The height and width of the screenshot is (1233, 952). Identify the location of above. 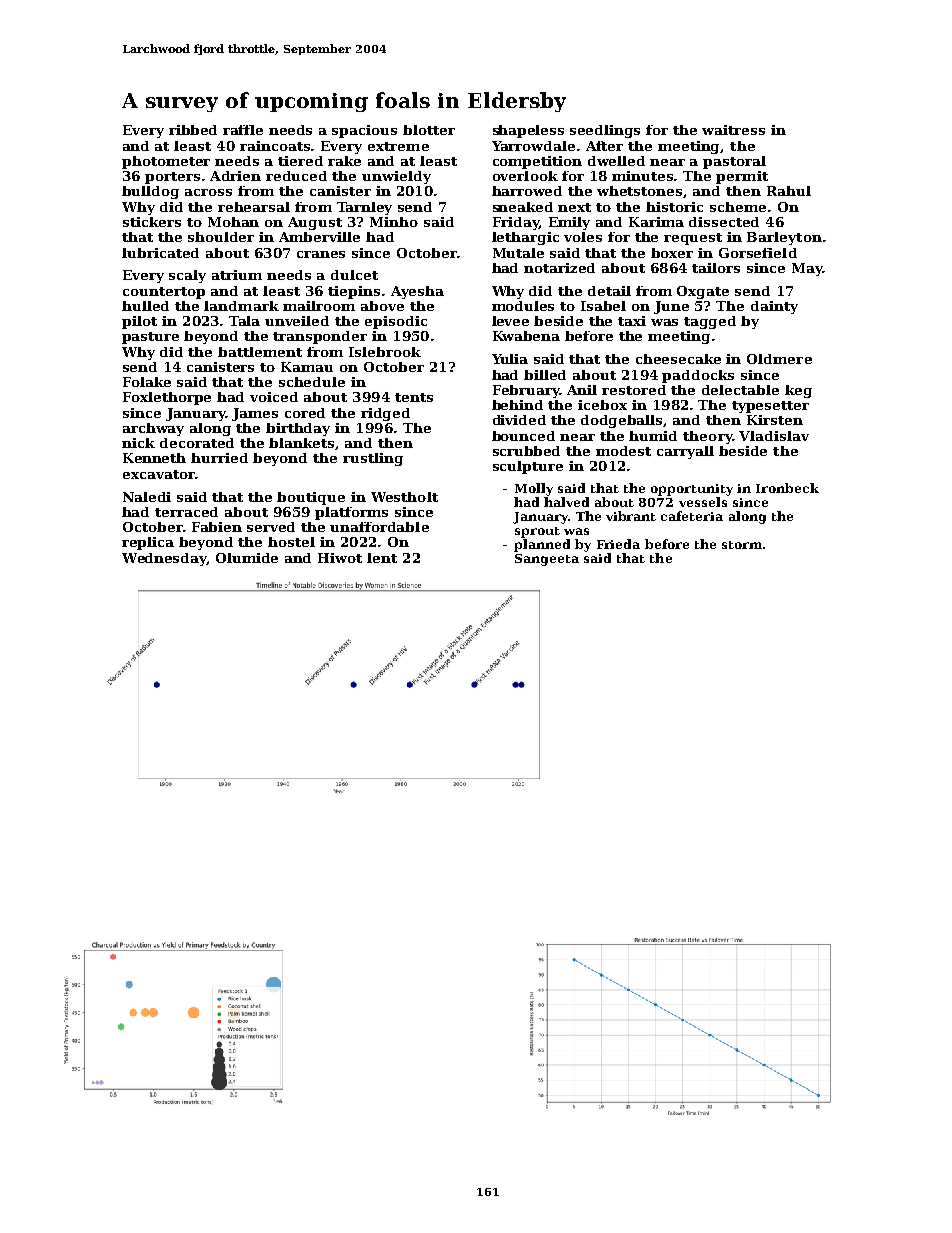
(382, 306).
